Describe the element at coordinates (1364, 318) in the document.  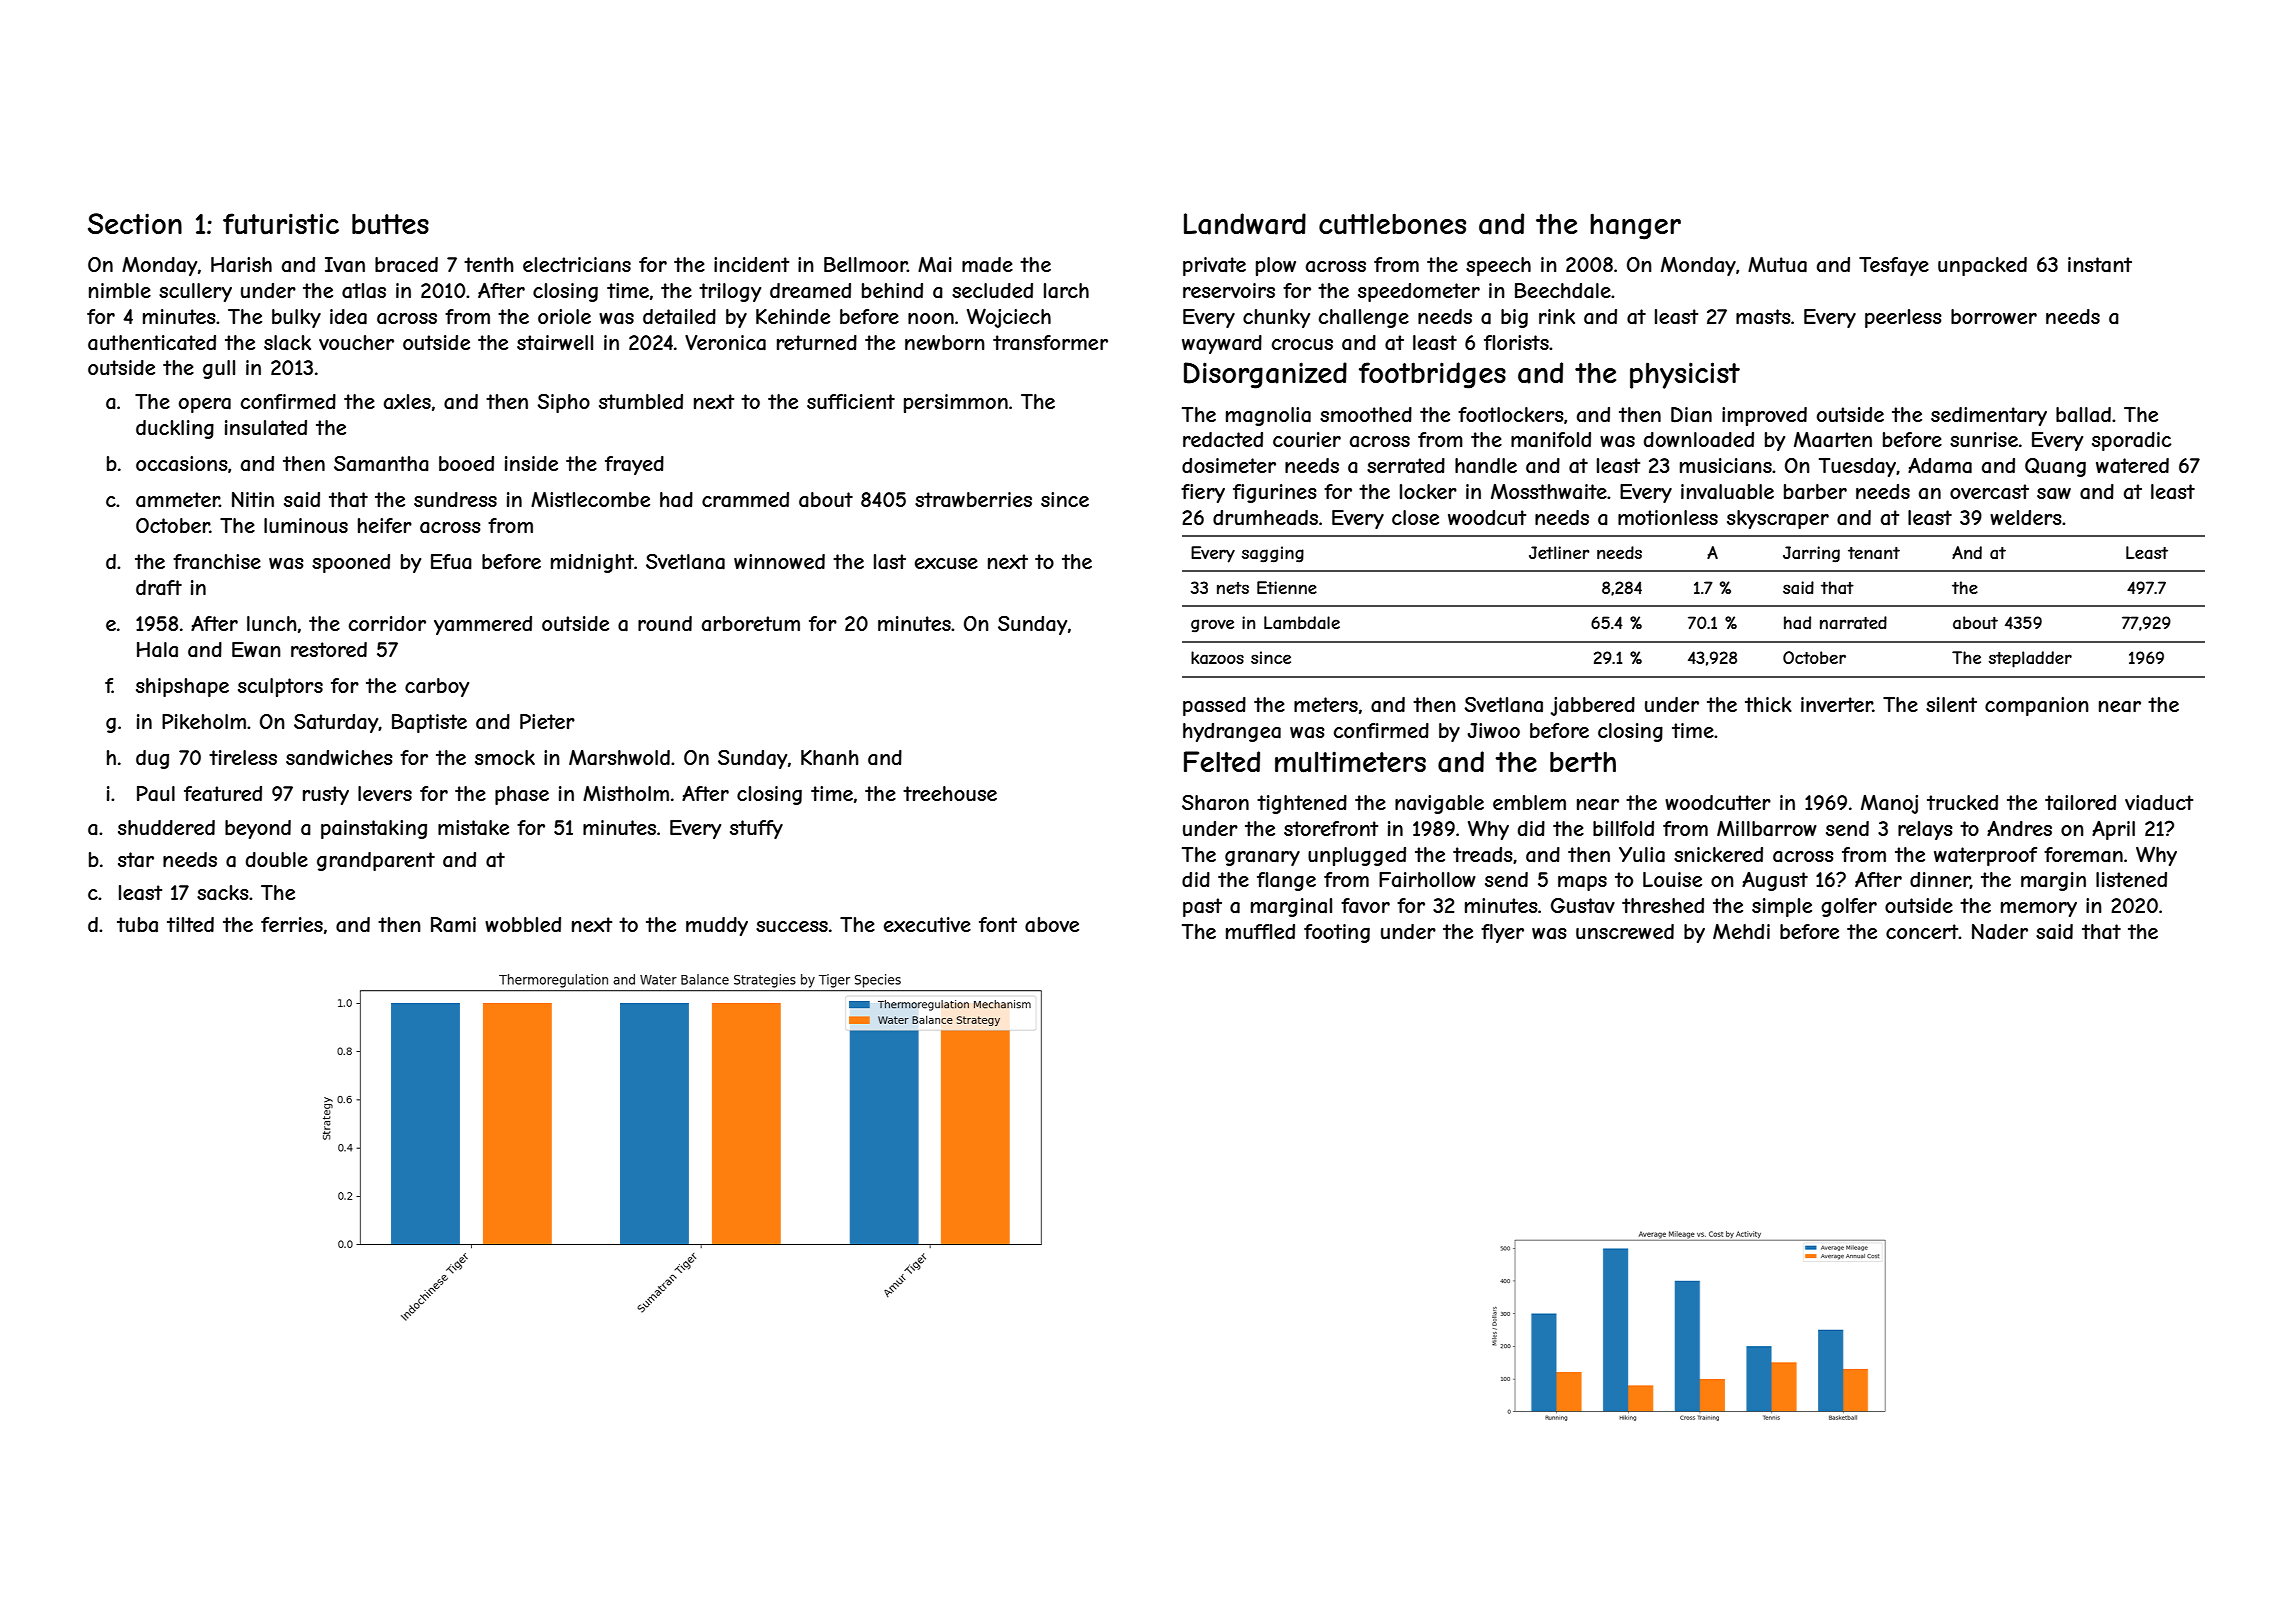
I see `challenge` at that location.
